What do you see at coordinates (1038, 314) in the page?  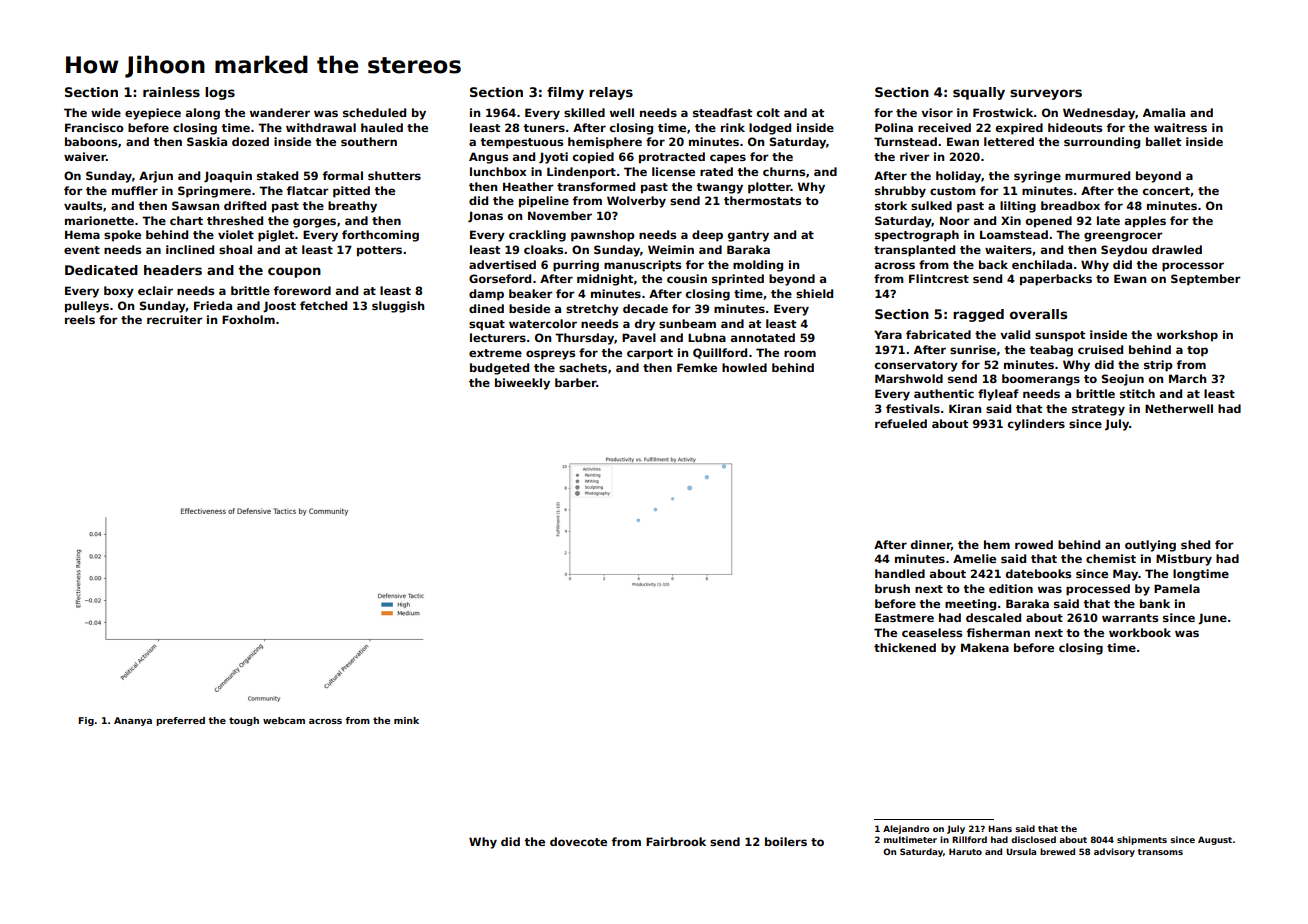 I see `overalls` at bounding box center [1038, 314].
